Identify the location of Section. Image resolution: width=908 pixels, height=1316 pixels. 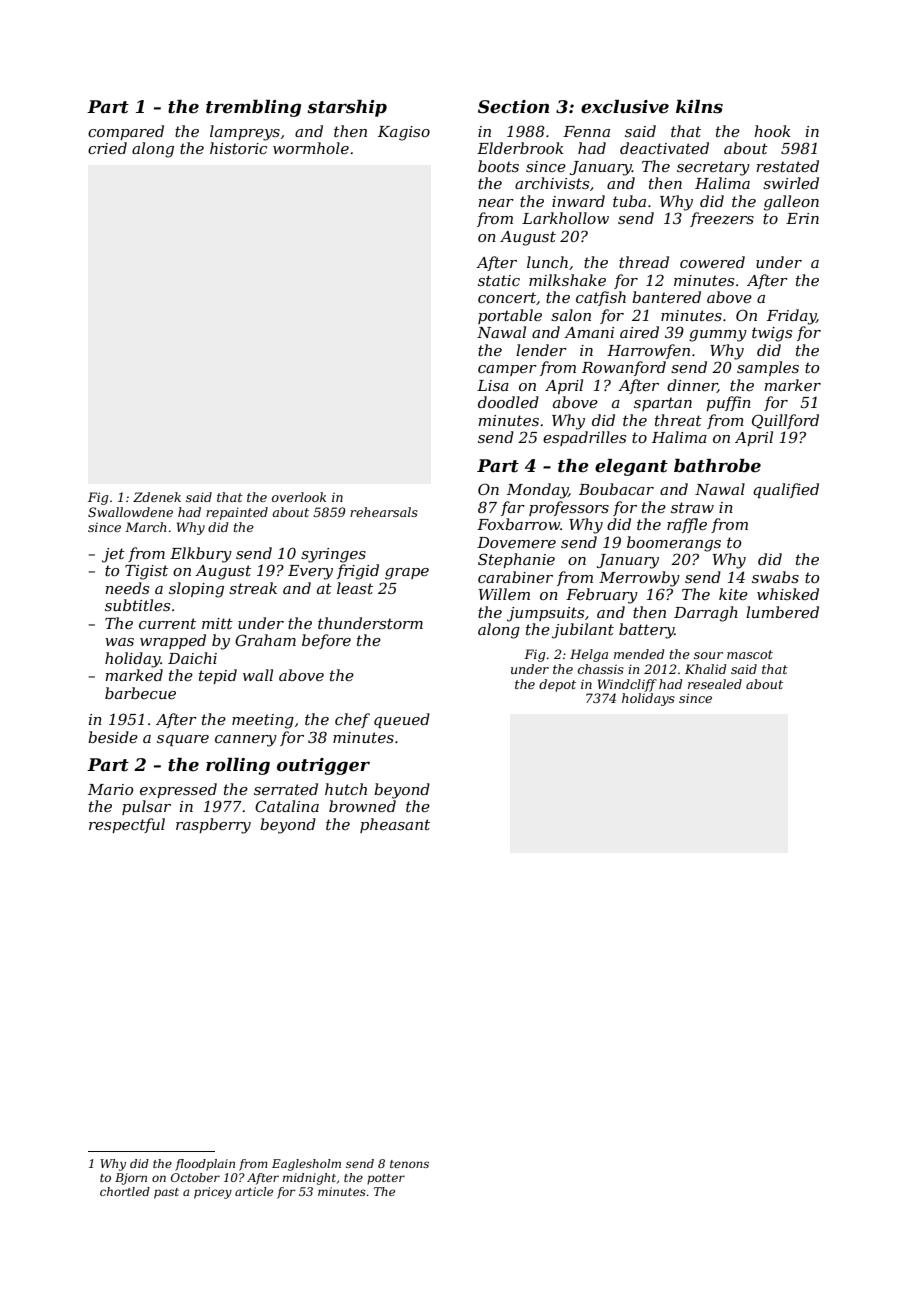
(513, 107).
